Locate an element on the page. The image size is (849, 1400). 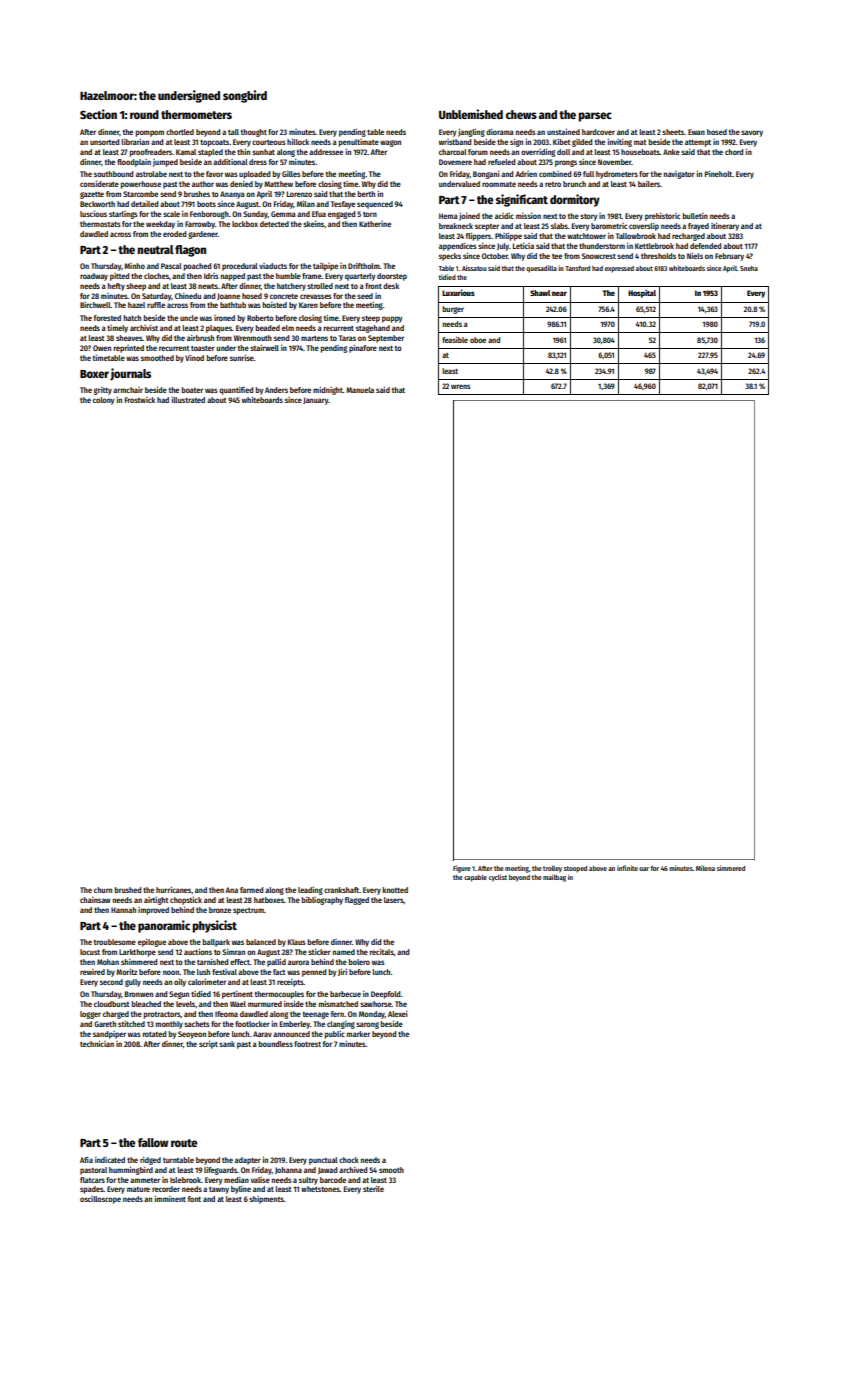
stapled is located at coordinates (210, 153).
